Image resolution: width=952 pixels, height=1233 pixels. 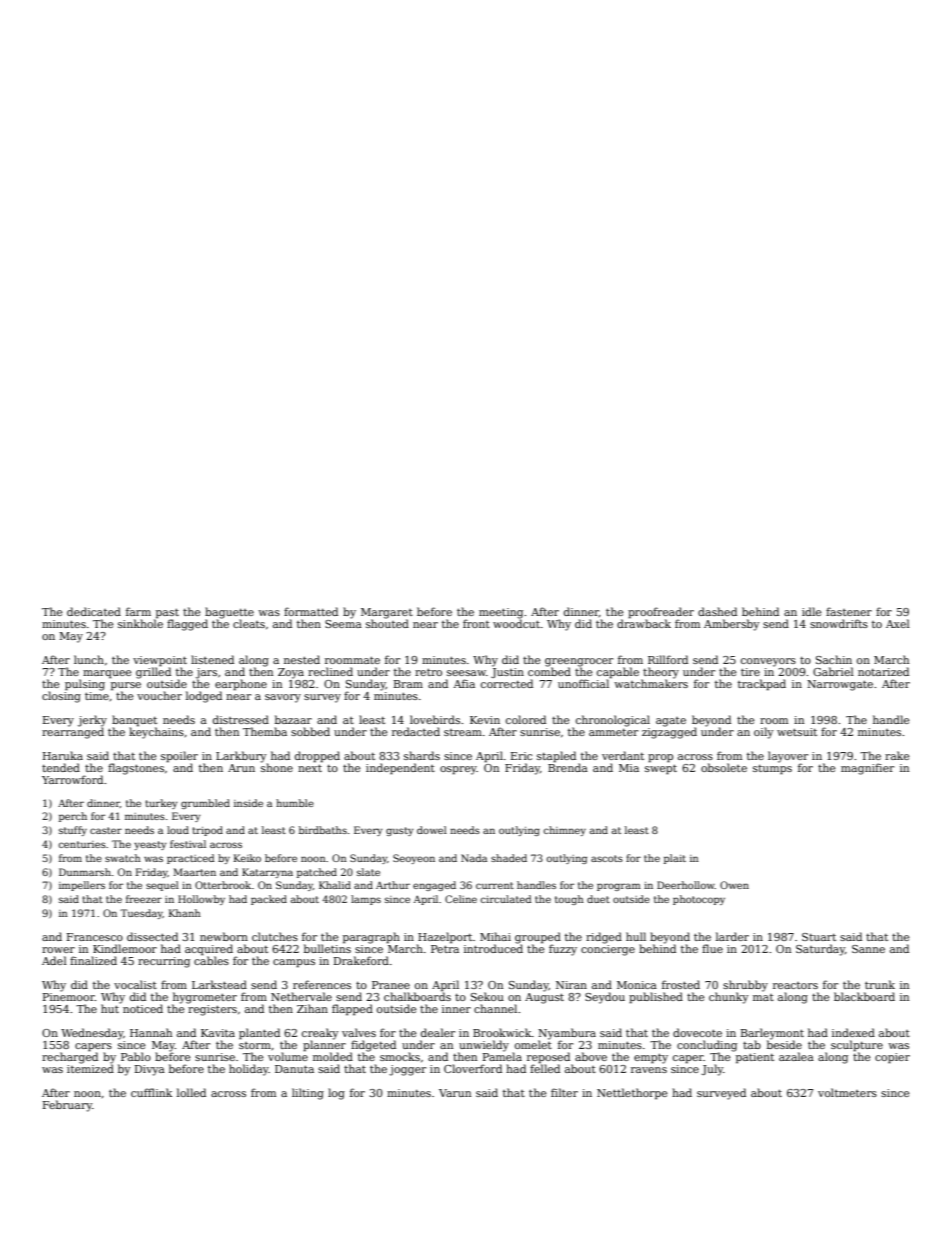 What do you see at coordinates (883, 671) in the screenshot?
I see `notarized` at bounding box center [883, 671].
